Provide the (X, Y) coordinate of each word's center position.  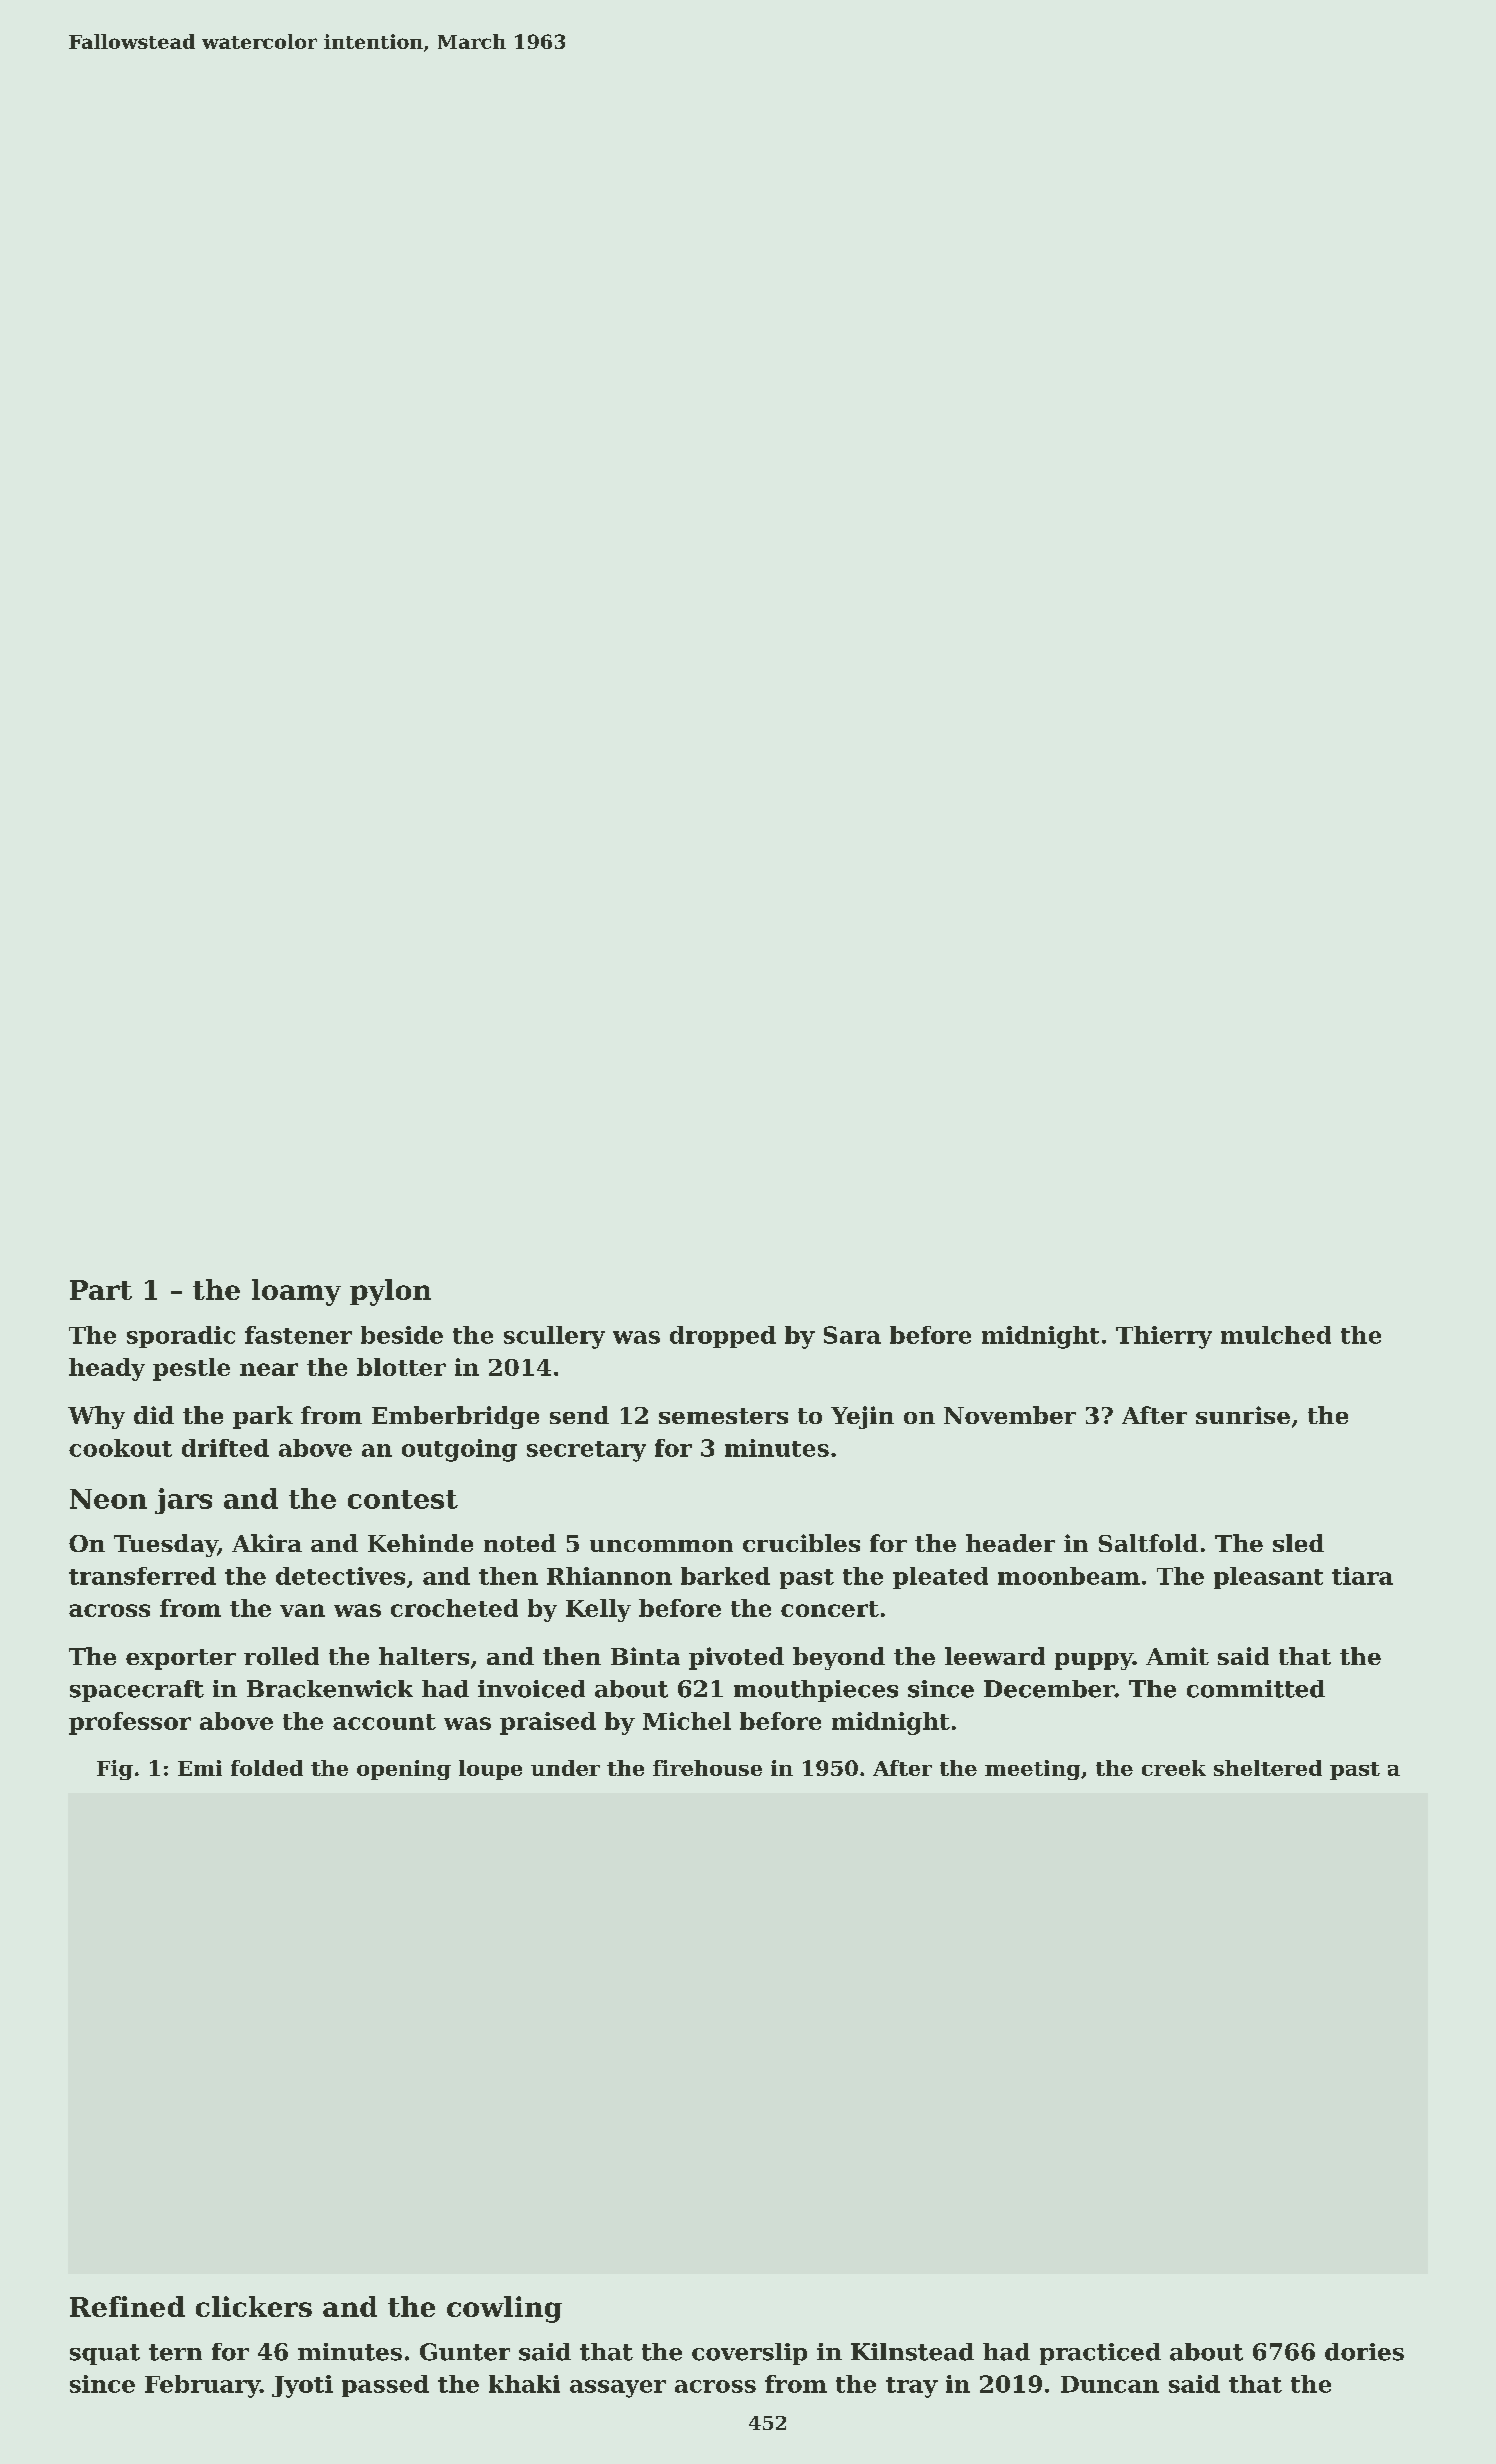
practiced (1100, 2354)
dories (1364, 2352)
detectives (340, 1576)
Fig (115, 1770)
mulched (1276, 1335)
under (565, 1768)
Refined (127, 2306)
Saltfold (1148, 1543)
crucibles (801, 1543)
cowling (504, 2309)
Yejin (862, 1417)
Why (96, 1417)
